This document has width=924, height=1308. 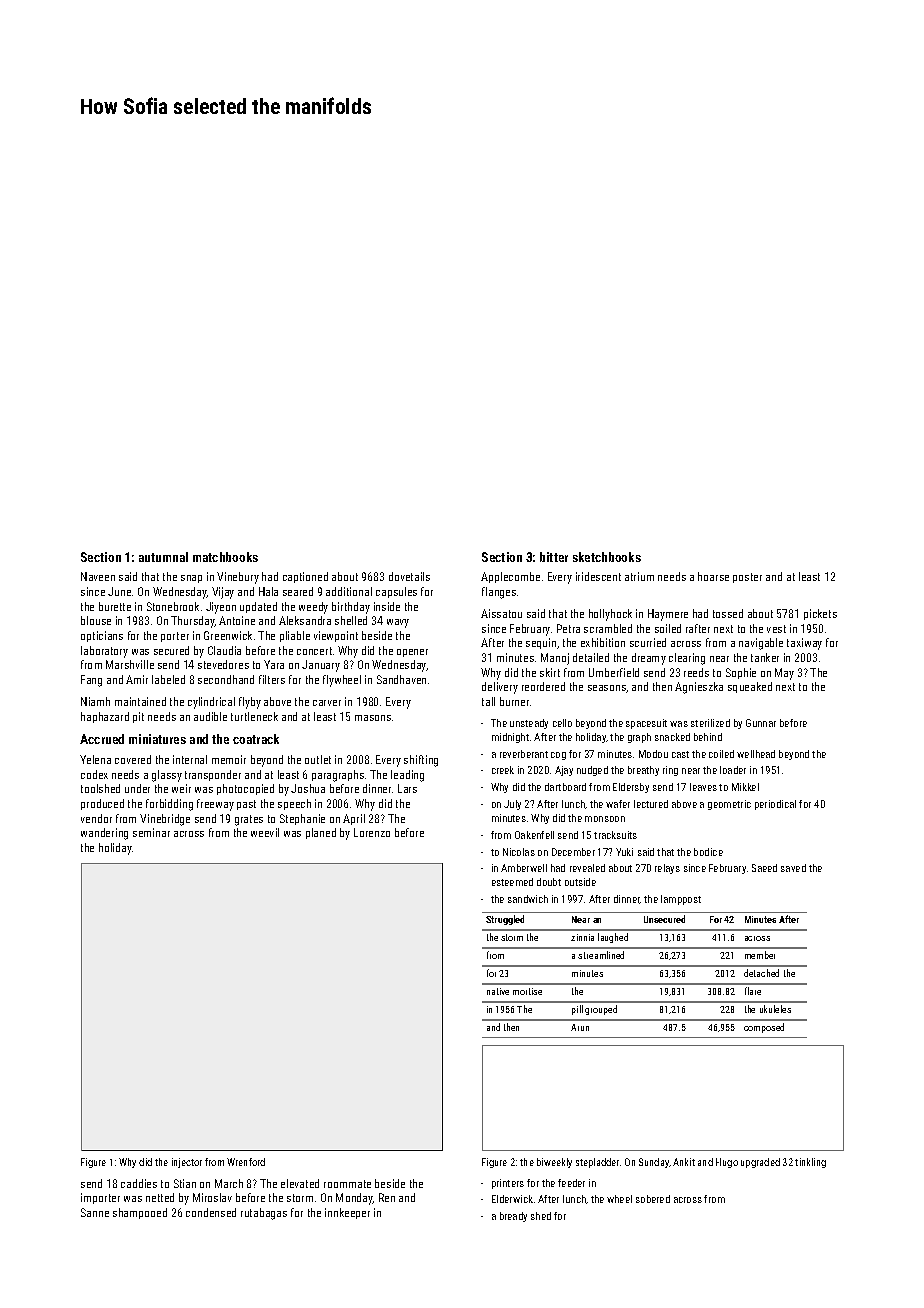 I want to click on caddies, so click(x=139, y=1183).
